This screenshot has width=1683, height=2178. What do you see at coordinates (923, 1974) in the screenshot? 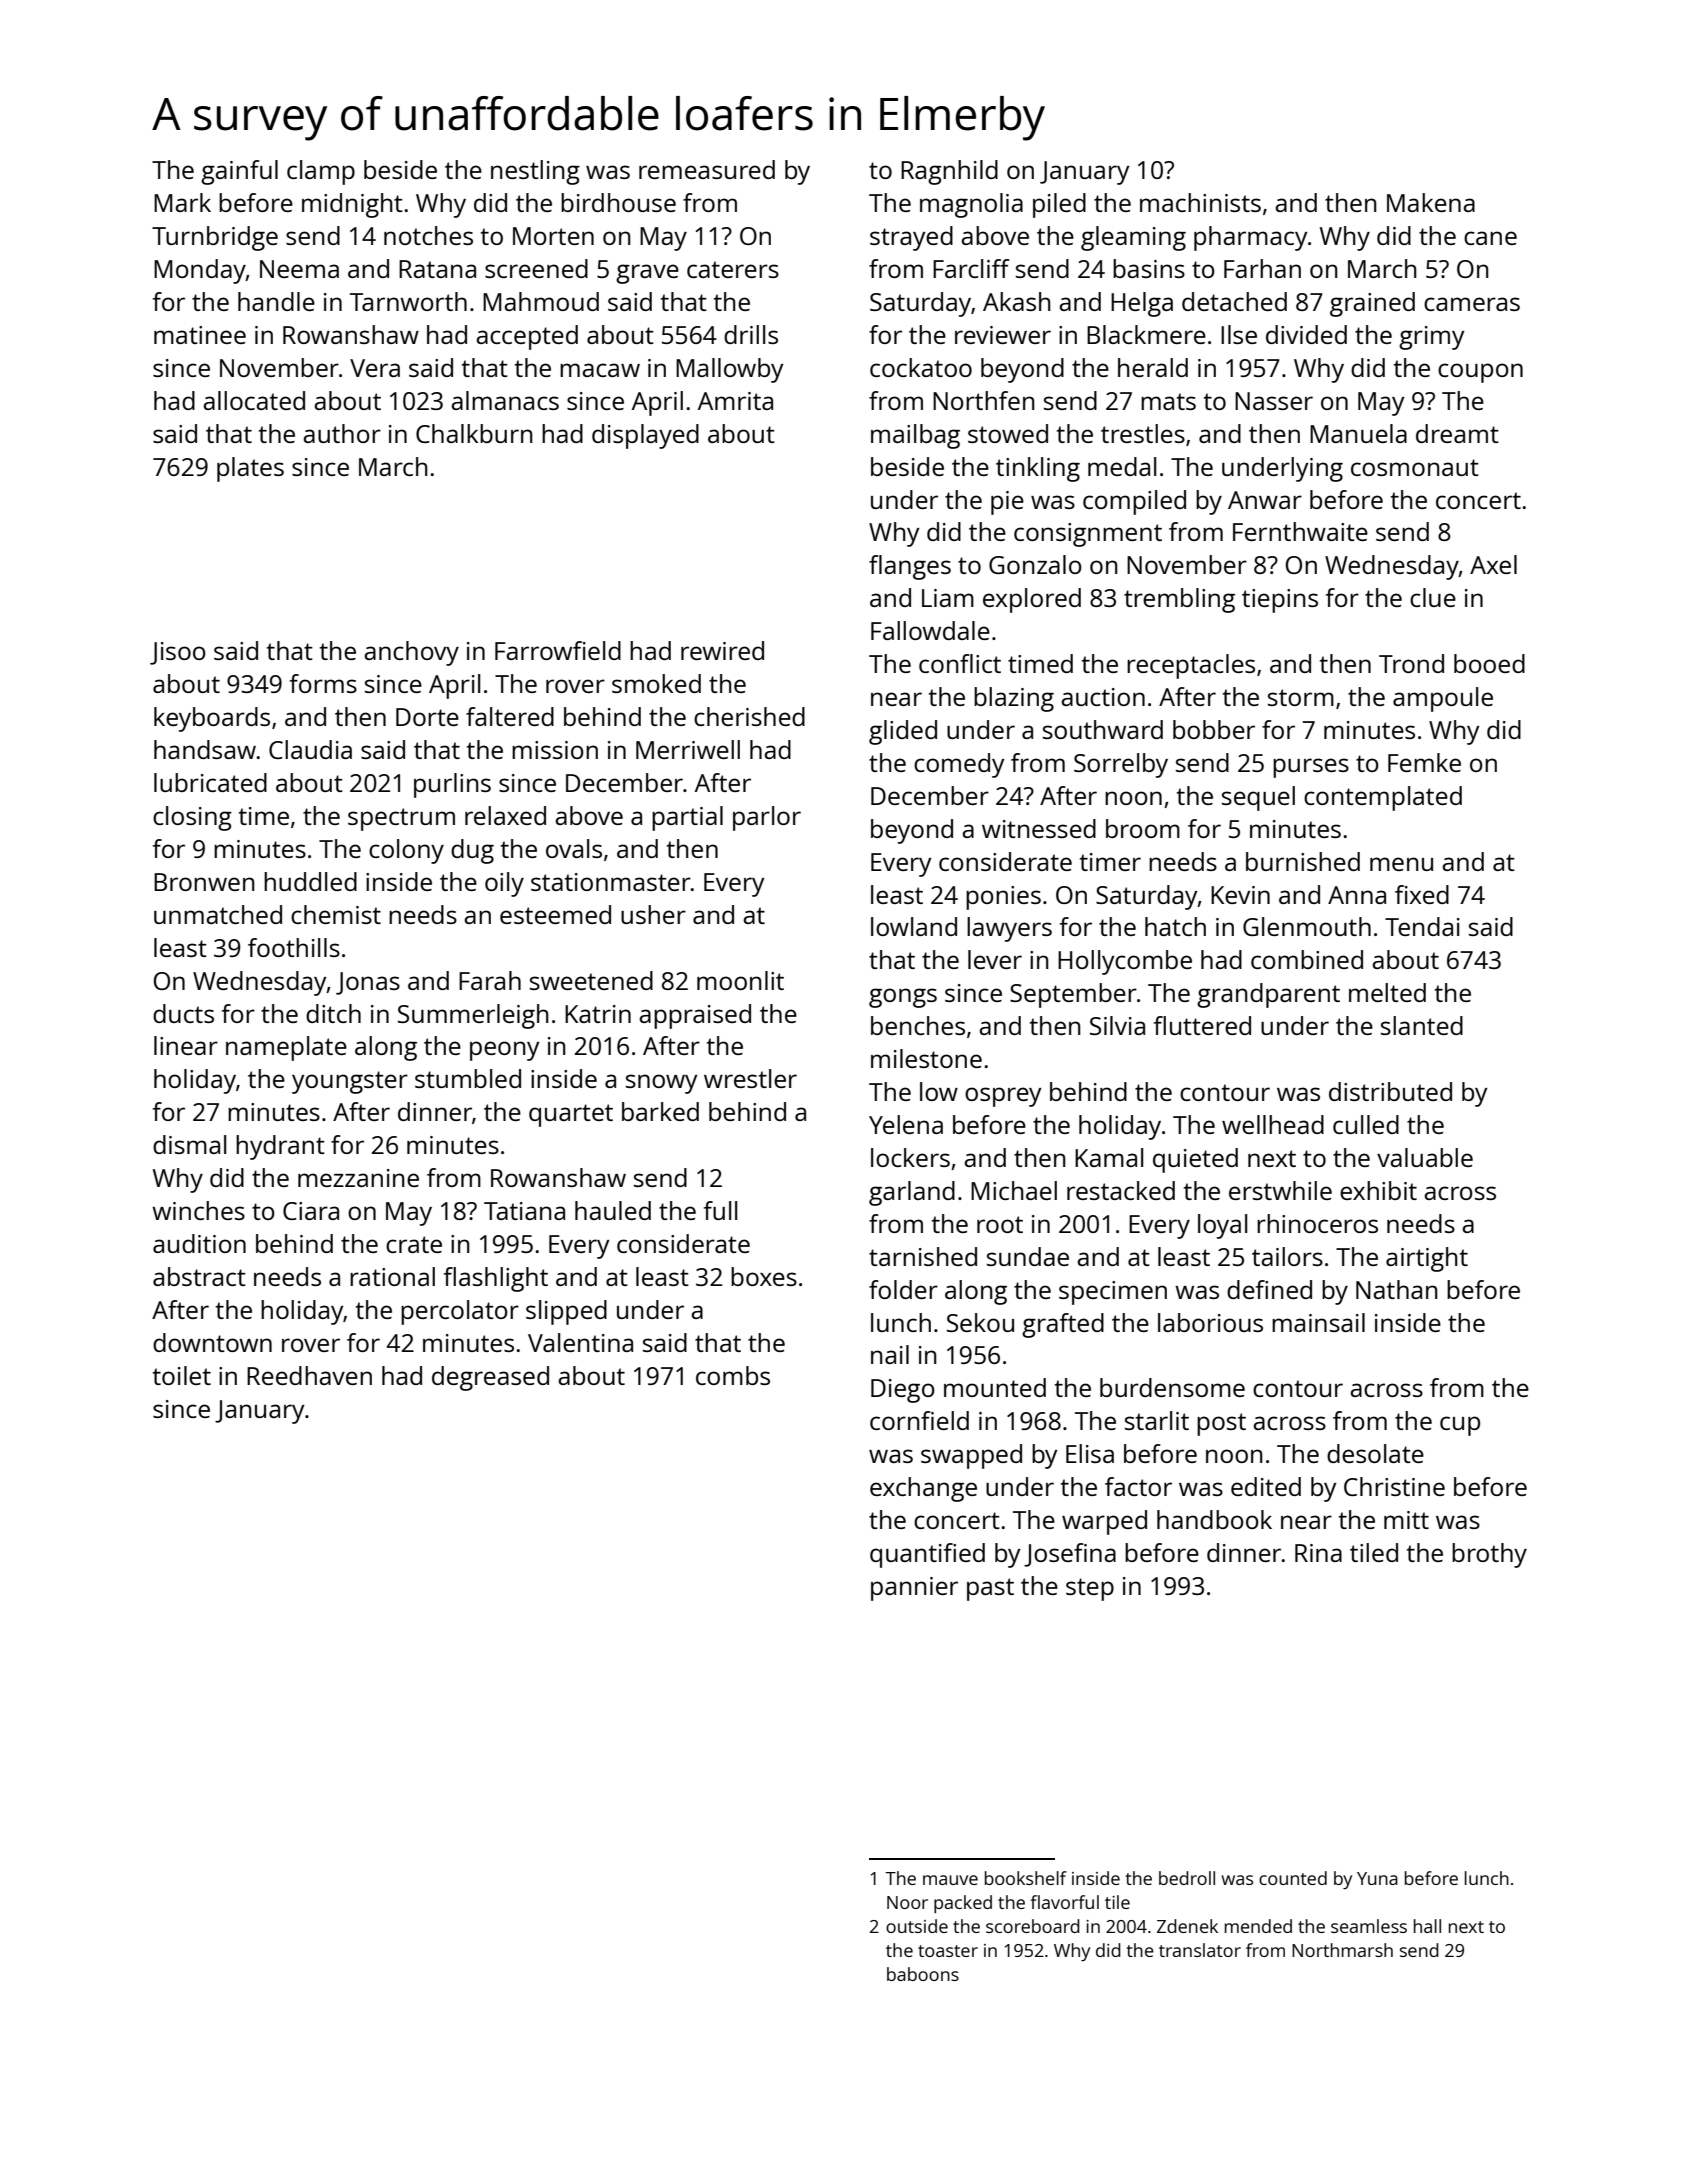
I see `baboons` at bounding box center [923, 1974].
